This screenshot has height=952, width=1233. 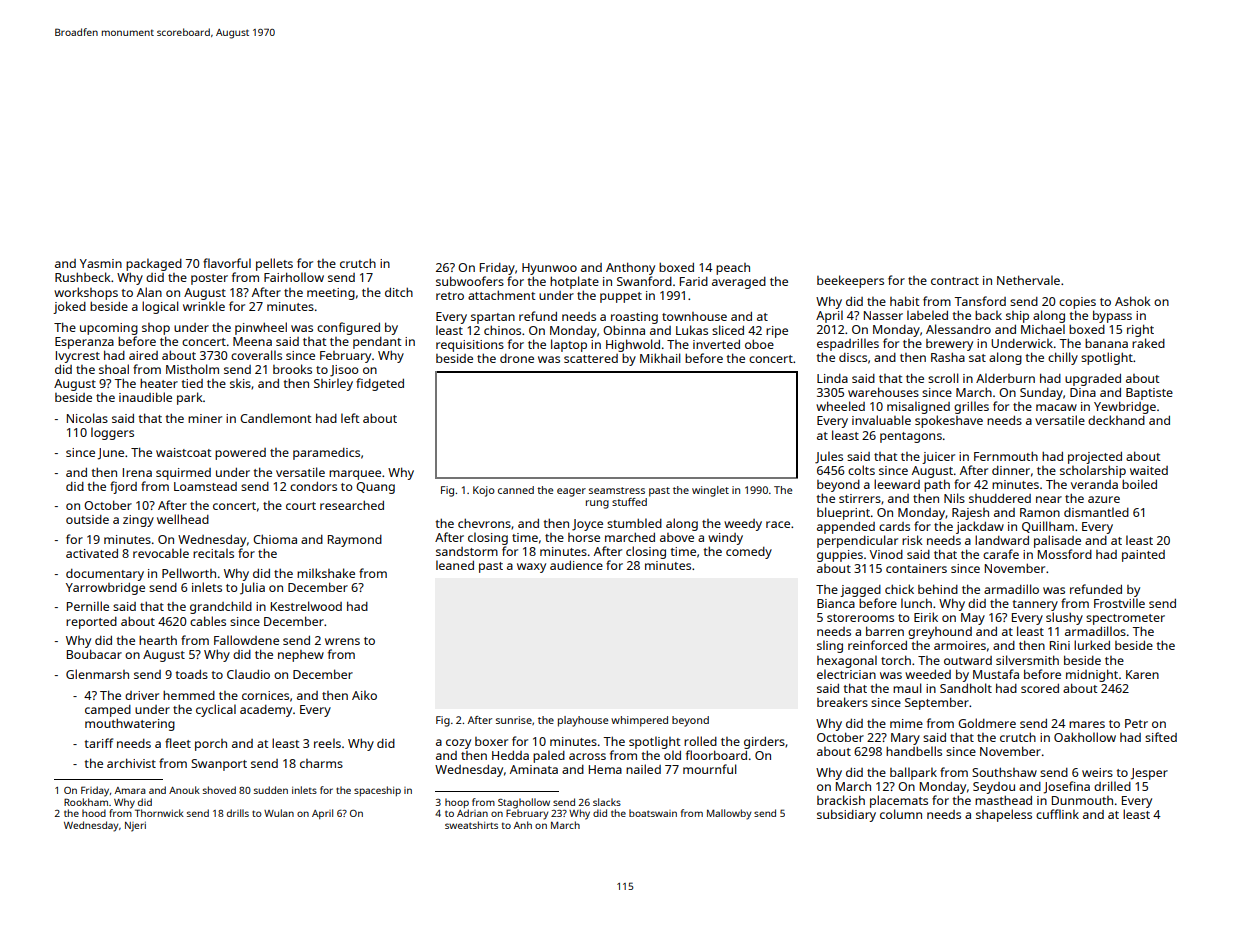 What do you see at coordinates (135, 827) in the screenshot?
I see `Njeri` at bounding box center [135, 827].
